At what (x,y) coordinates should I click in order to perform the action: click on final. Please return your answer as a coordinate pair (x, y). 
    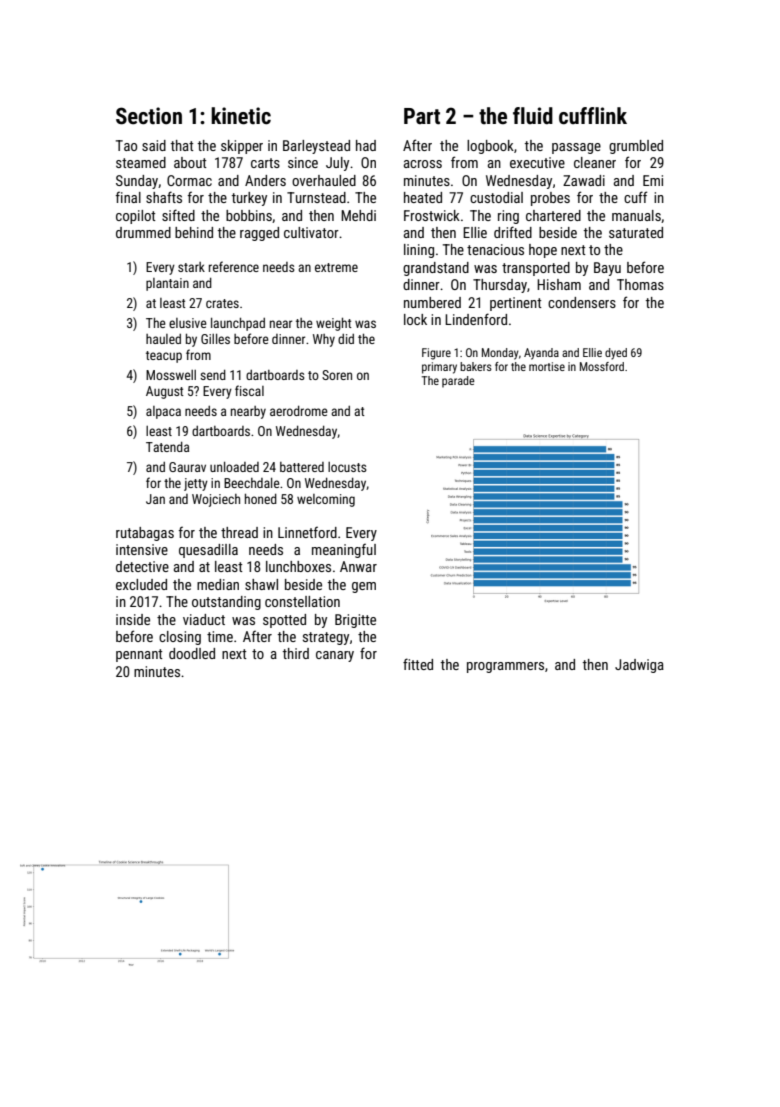
    Looking at the image, I should click on (128, 197).
